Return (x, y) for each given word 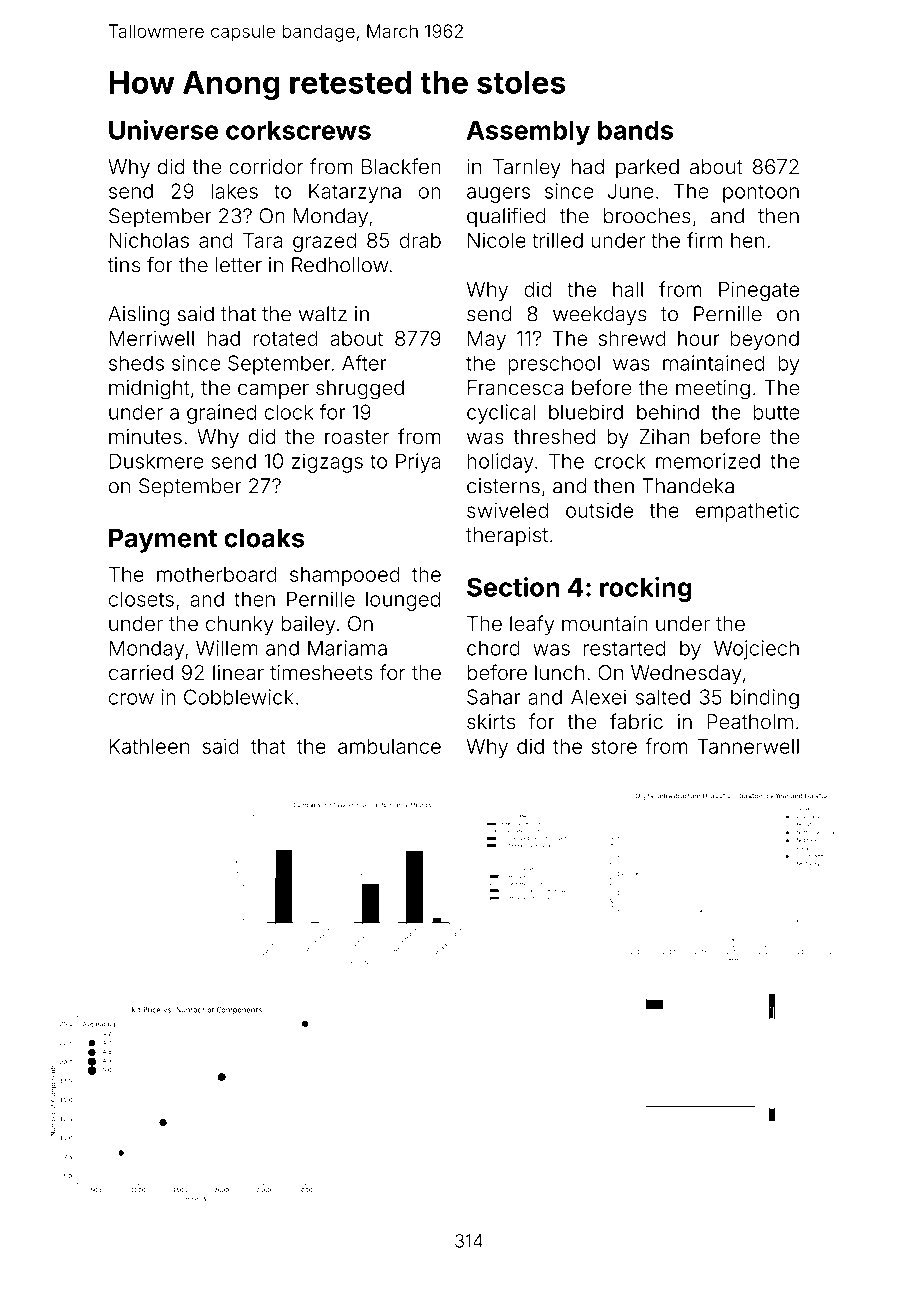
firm (705, 240)
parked (647, 168)
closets (141, 599)
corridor (266, 166)
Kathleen (149, 746)
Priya (418, 463)
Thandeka (688, 486)
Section (513, 587)
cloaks (264, 538)
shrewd (632, 338)
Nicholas (149, 240)
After (364, 363)
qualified (506, 217)
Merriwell (151, 338)
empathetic (747, 512)
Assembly (528, 133)
